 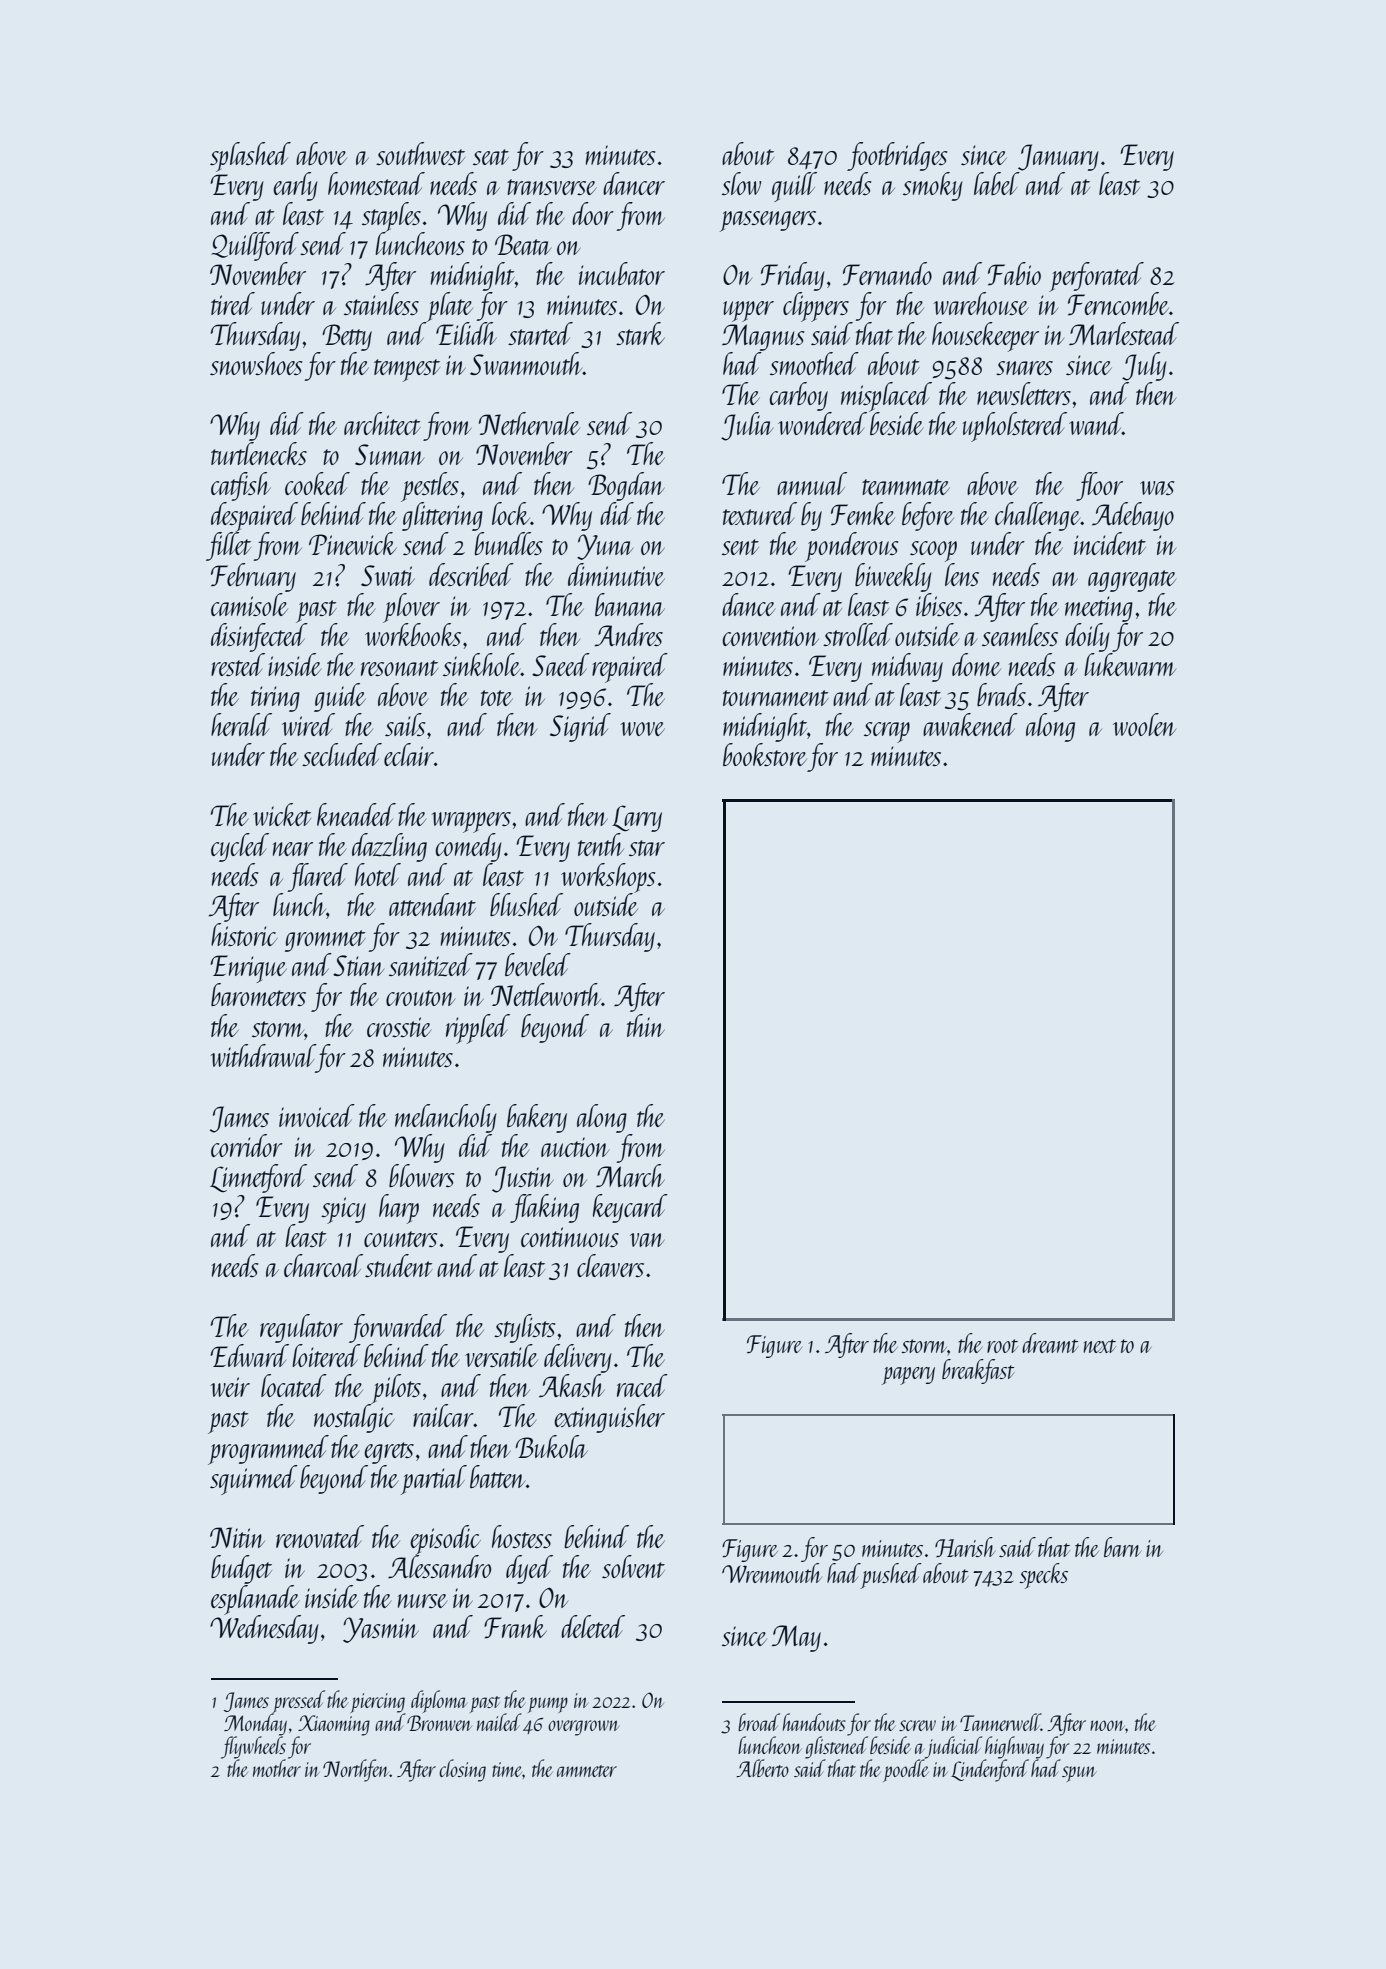 What do you see at coordinates (250, 157) in the screenshot?
I see `splashed` at bounding box center [250, 157].
